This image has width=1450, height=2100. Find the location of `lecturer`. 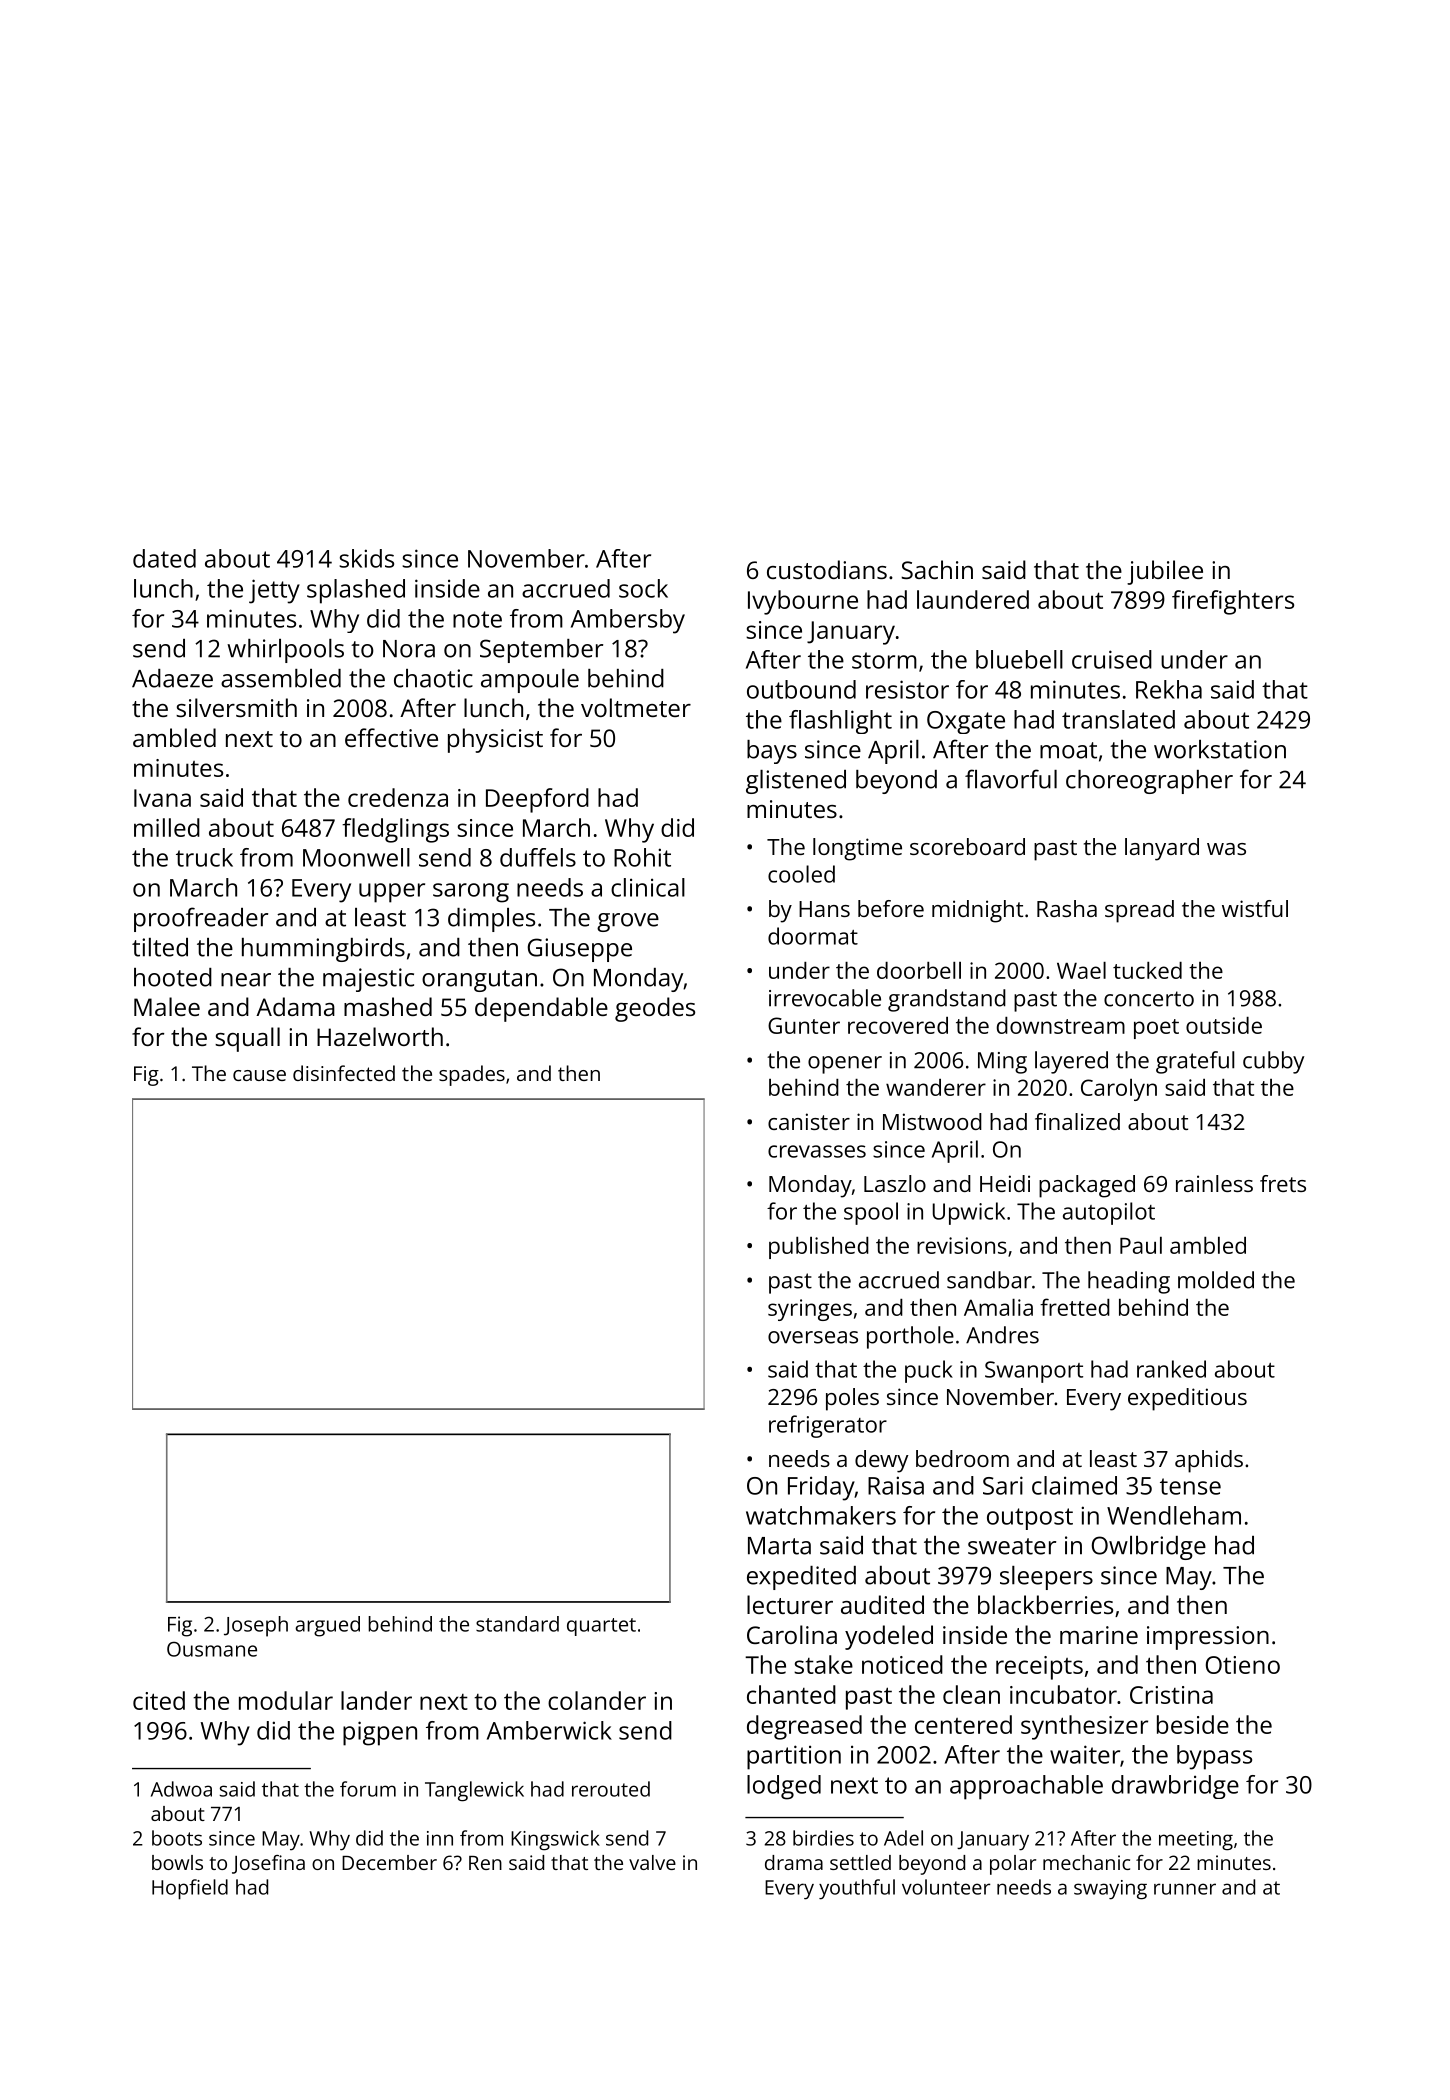

lecturer is located at coordinates (790, 1604).
